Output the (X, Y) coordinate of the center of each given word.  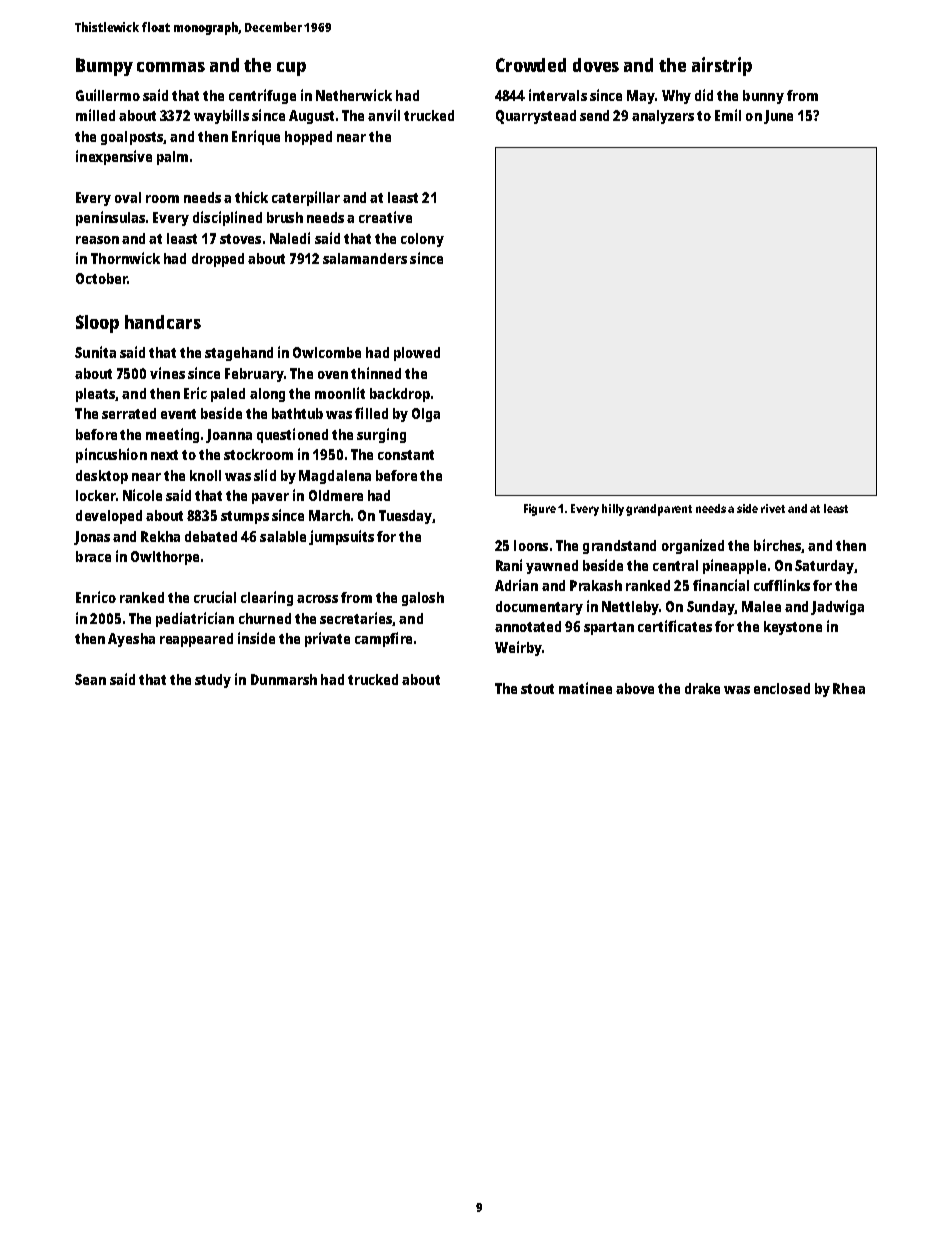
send (594, 115)
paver (270, 498)
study (213, 681)
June (778, 117)
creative (385, 217)
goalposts (132, 138)
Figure (540, 510)
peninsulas (110, 218)
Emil (728, 115)
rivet (773, 508)
